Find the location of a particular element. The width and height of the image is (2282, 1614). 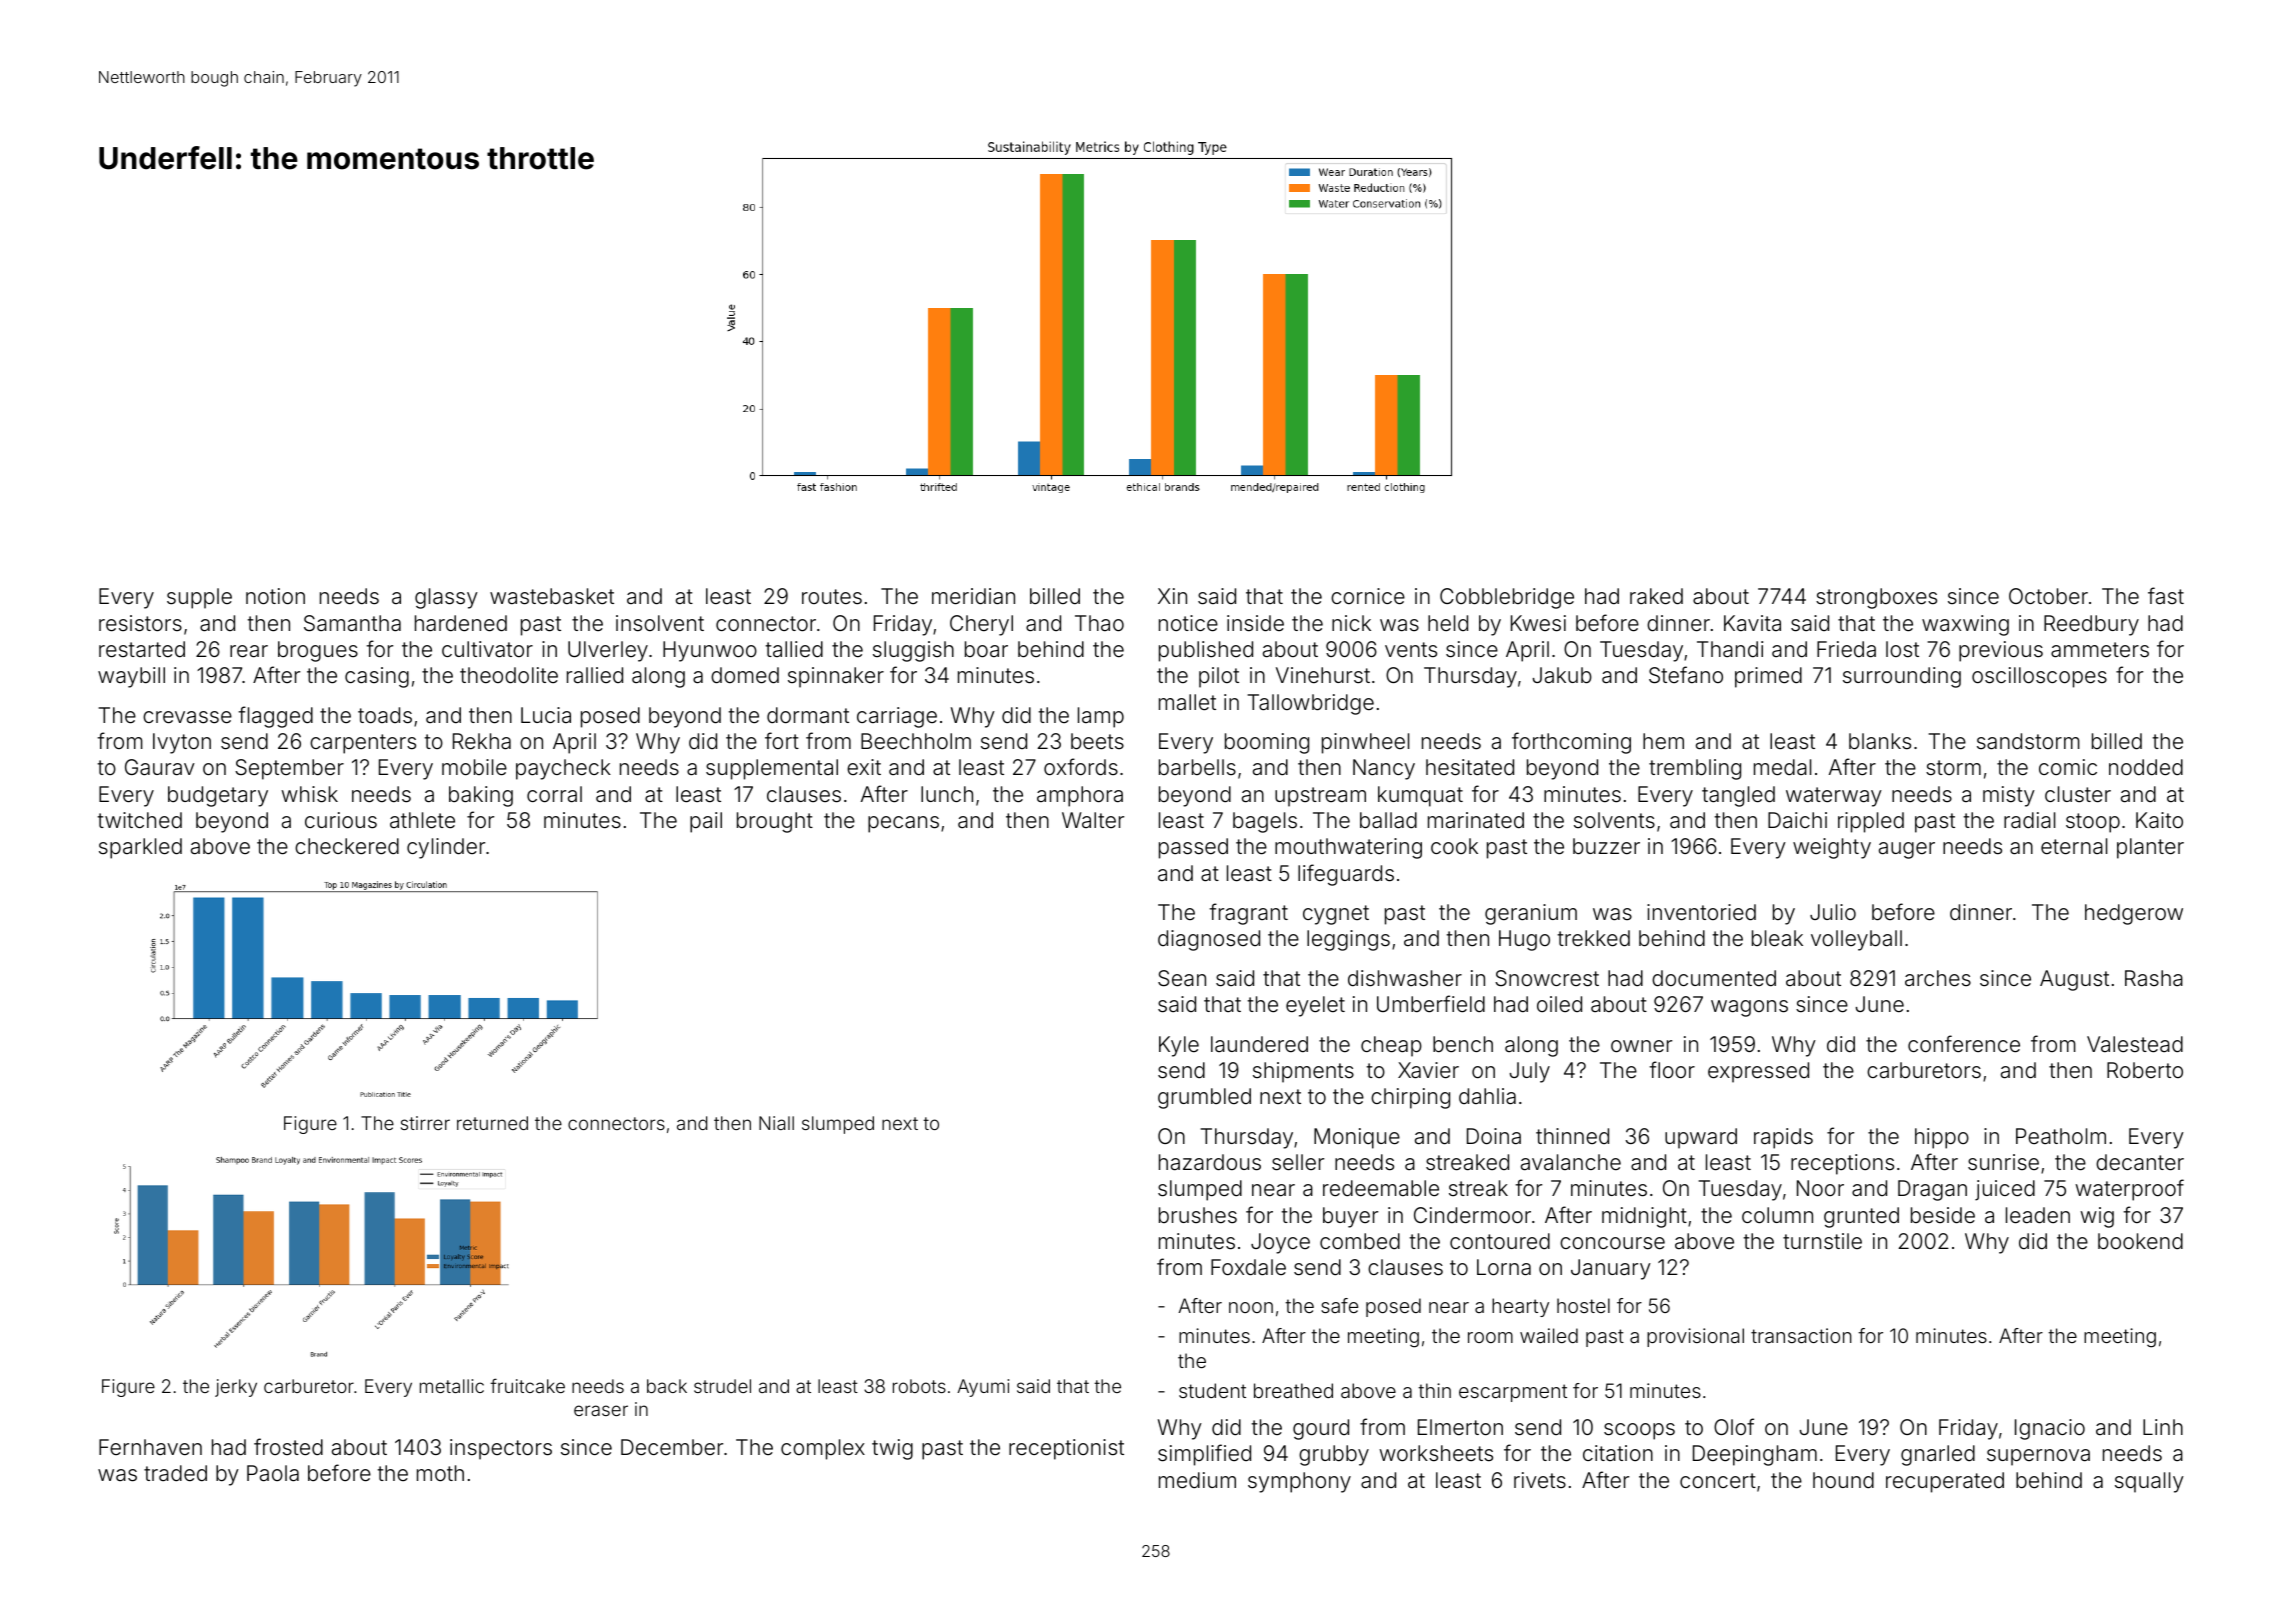

symphony is located at coordinates (1299, 1482).
